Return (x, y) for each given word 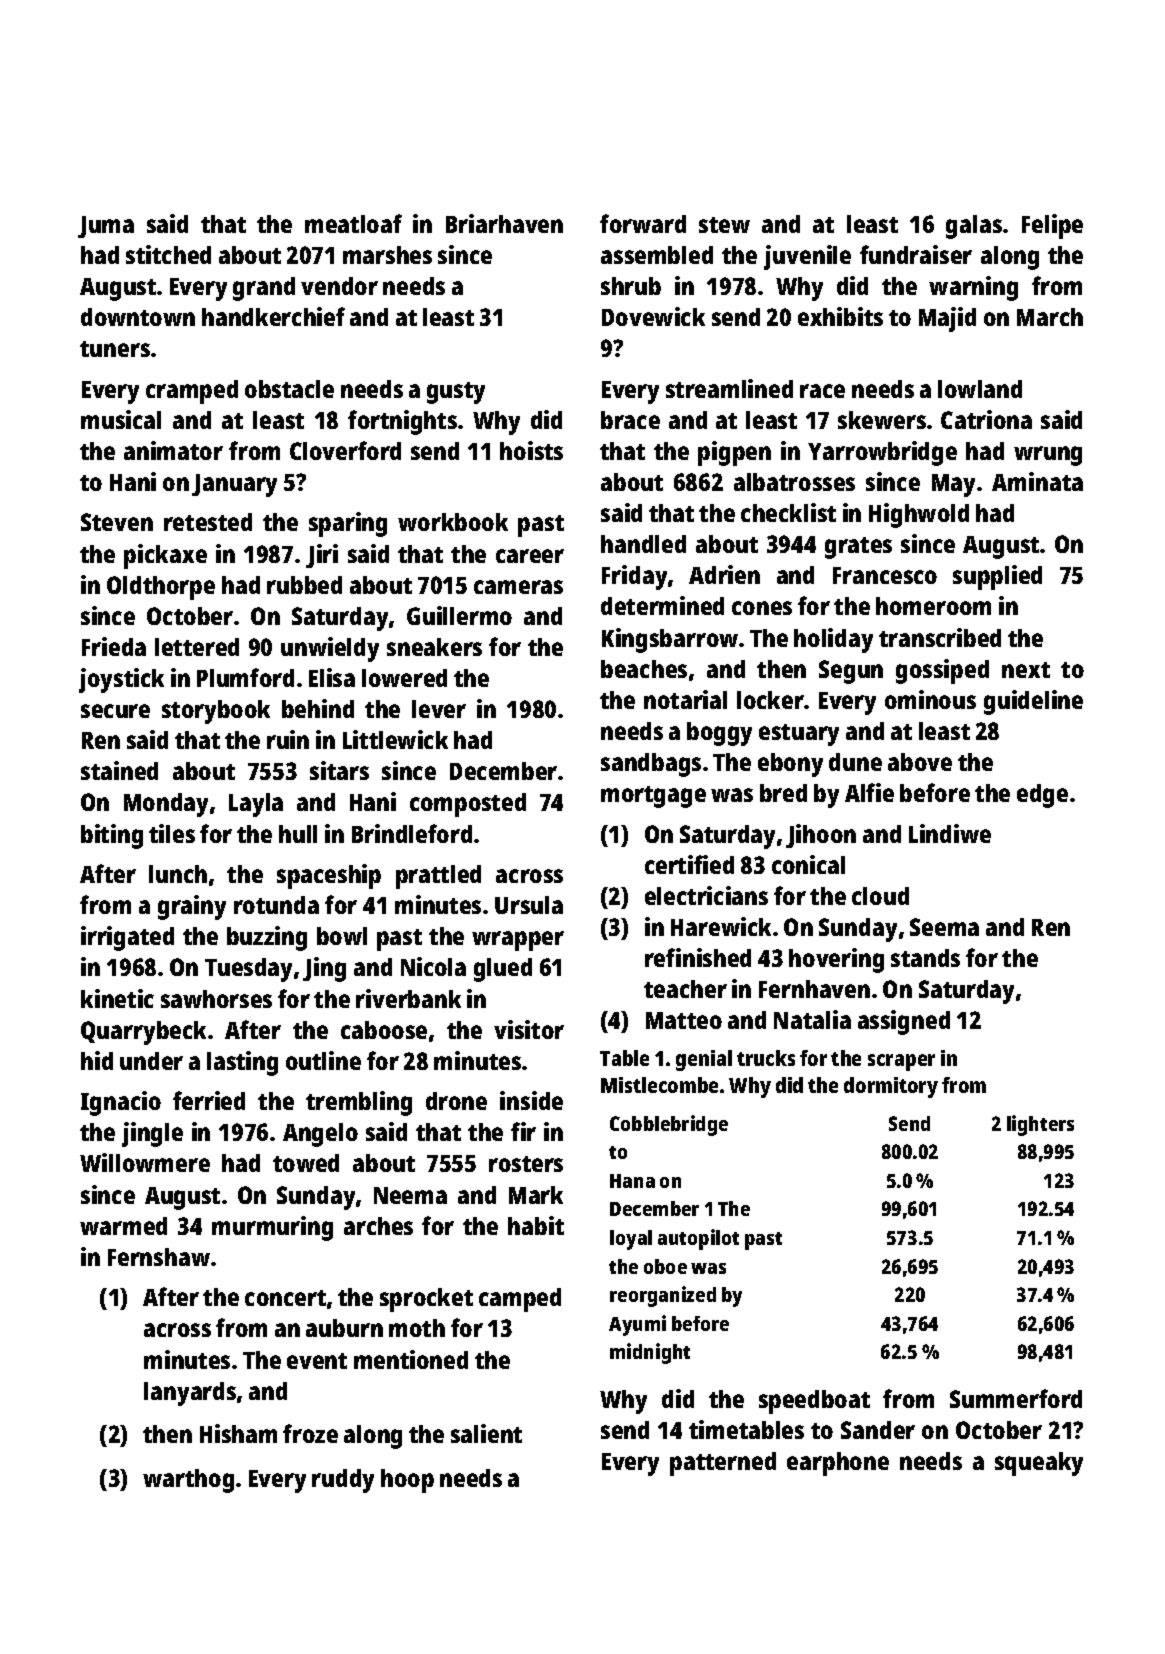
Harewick (721, 926)
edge (1042, 796)
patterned (723, 1464)
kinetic (117, 998)
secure (115, 711)
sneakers (434, 647)
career (530, 556)
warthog (188, 1481)
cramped (192, 392)
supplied (997, 577)
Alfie (869, 792)
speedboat (814, 1402)
